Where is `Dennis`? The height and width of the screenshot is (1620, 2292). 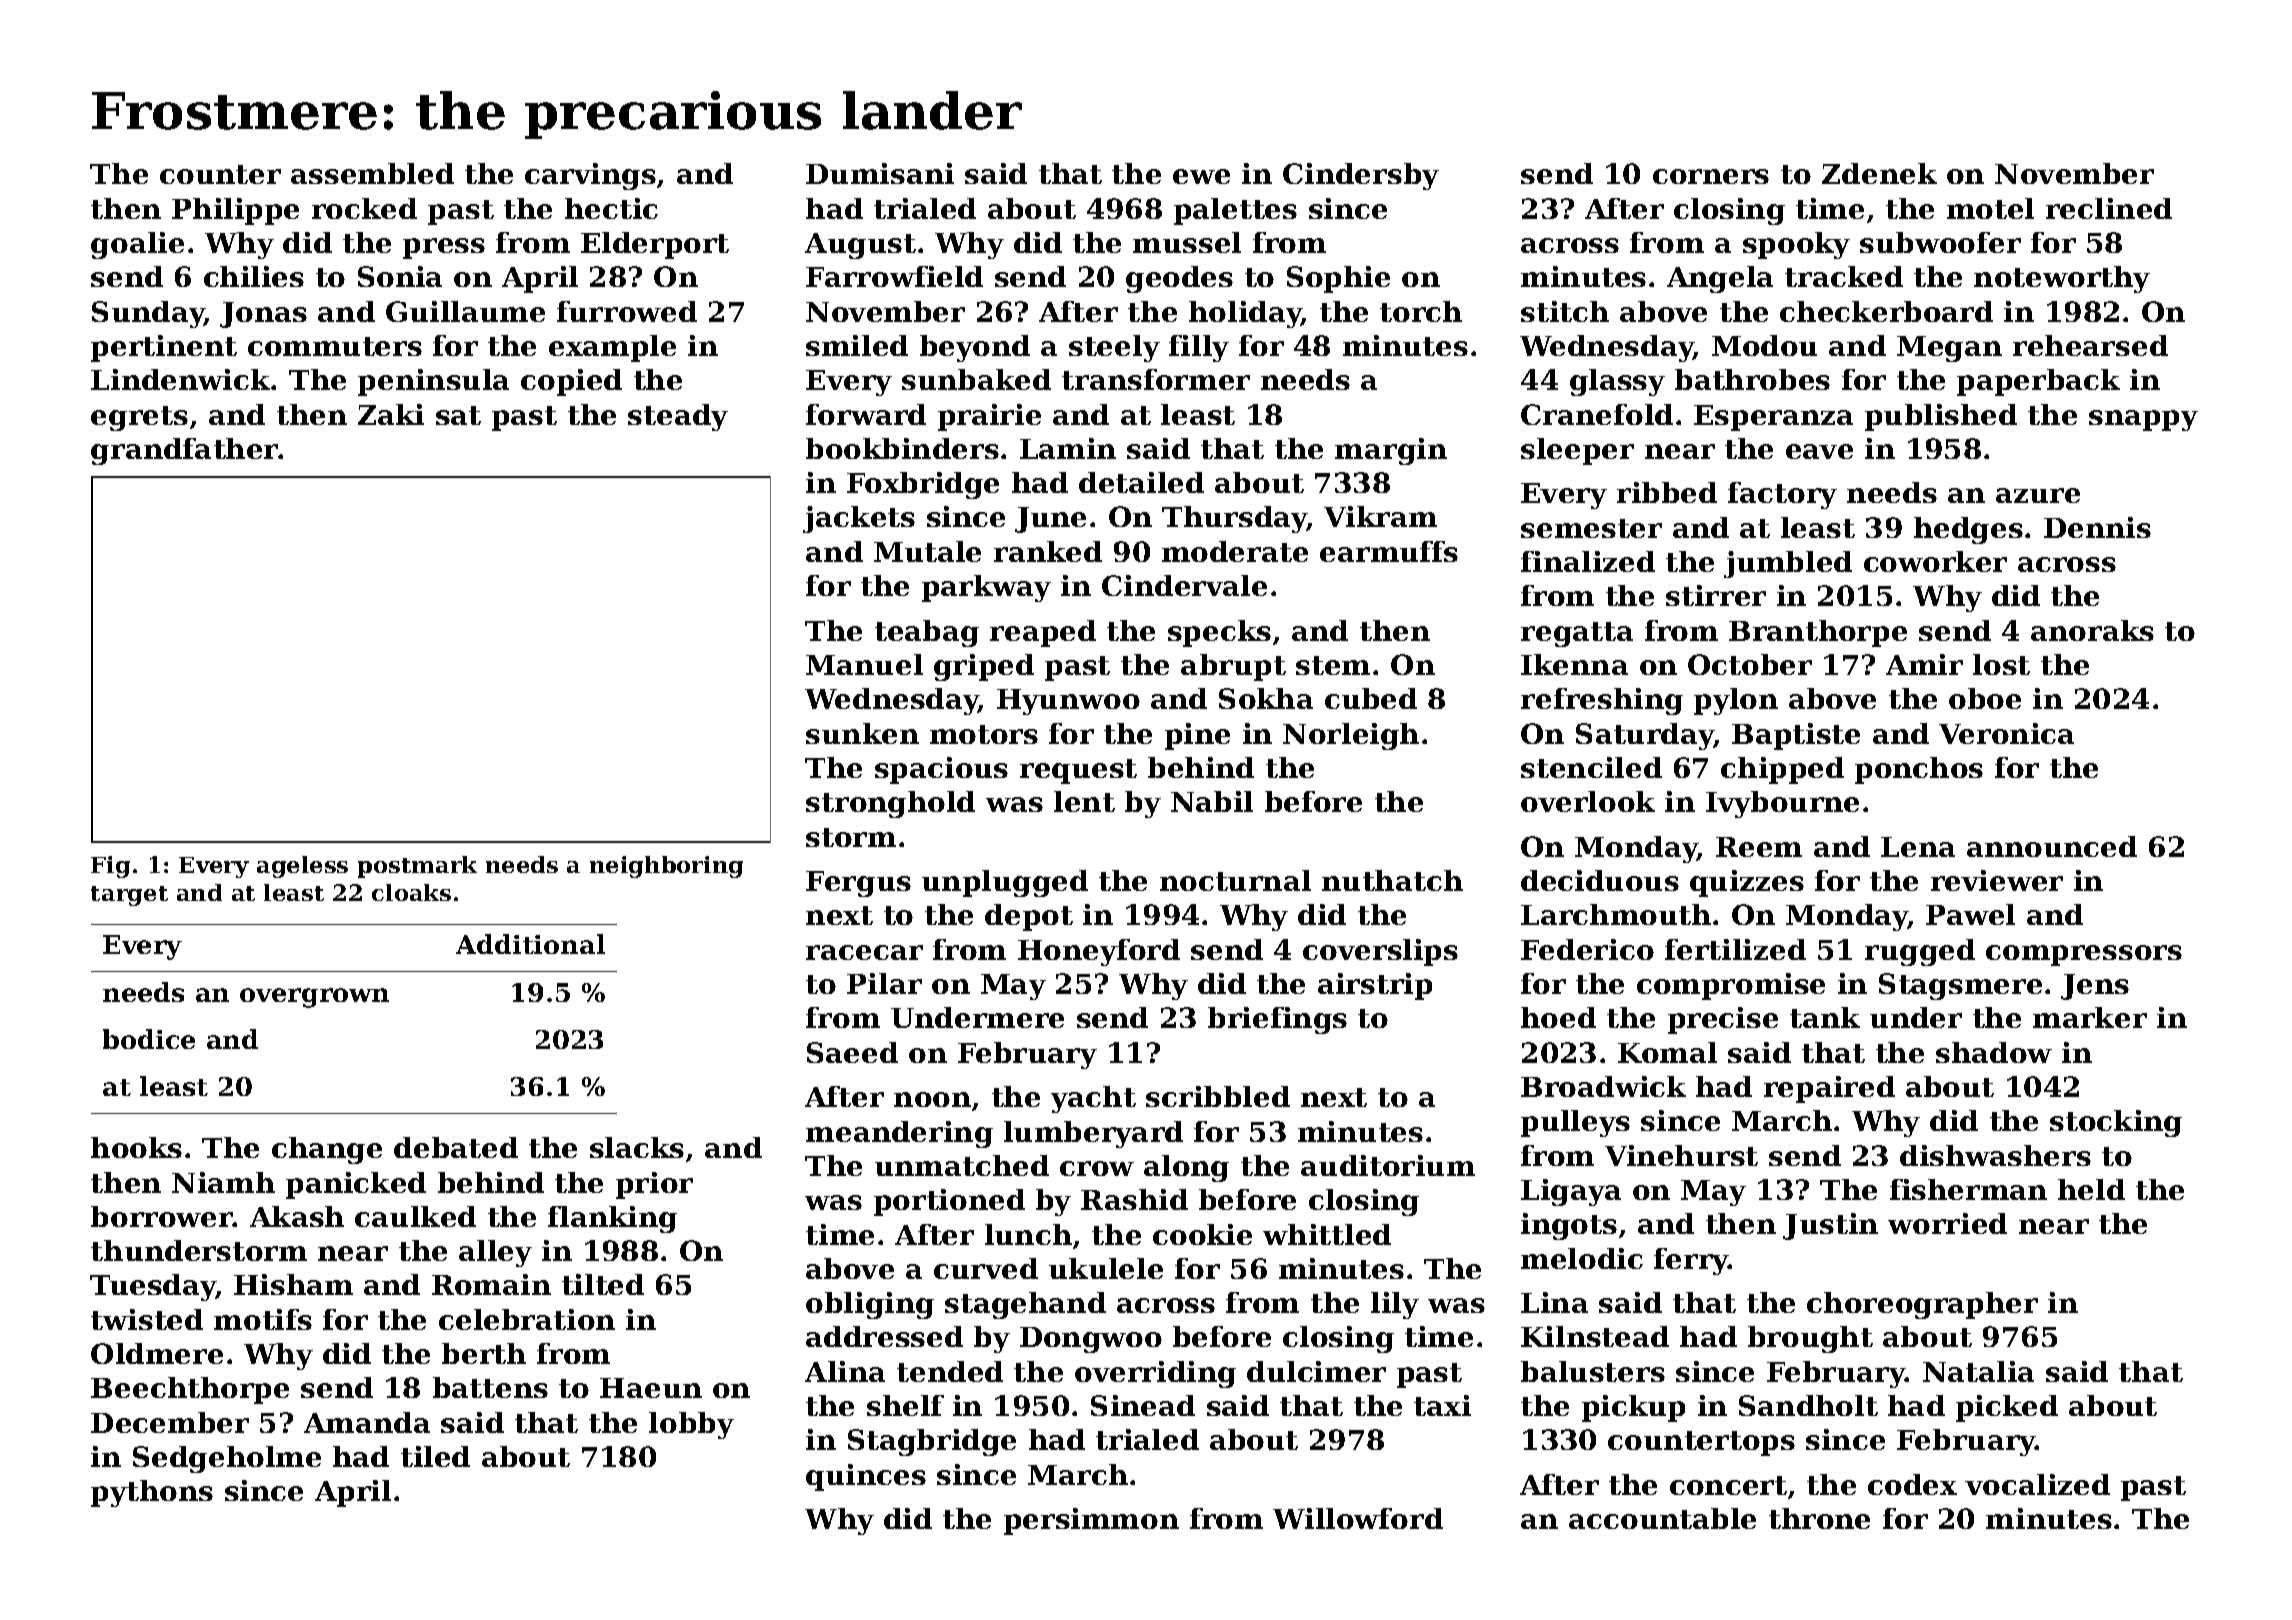 Dennis is located at coordinates (2097, 527).
